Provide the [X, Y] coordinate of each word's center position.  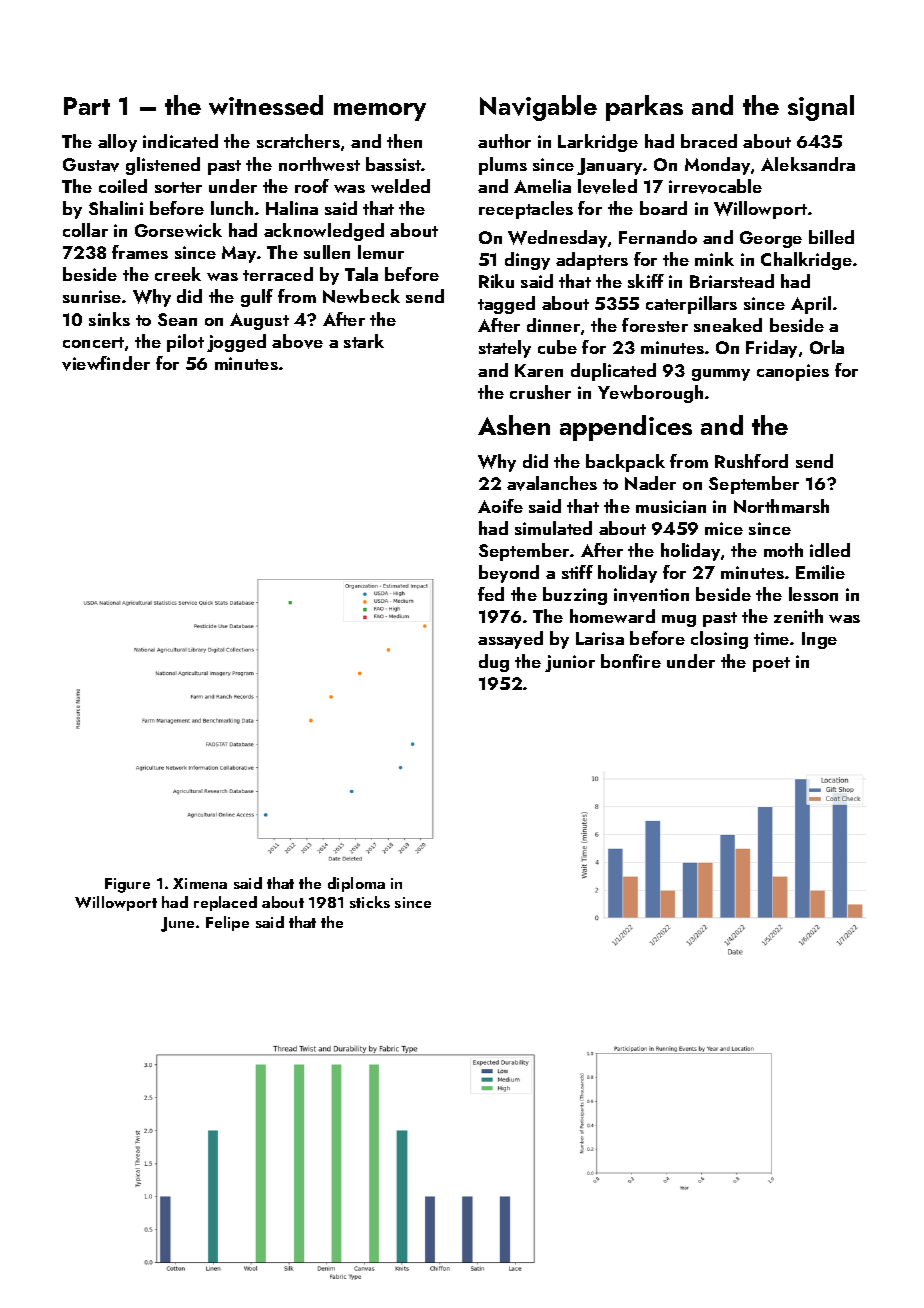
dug [494, 663]
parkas [644, 108]
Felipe [227, 923]
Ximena [200, 883]
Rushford [751, 461]
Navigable [538, 108]
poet [771, 664]
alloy [117, 143]
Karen [539, 370]
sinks [109, 319]
